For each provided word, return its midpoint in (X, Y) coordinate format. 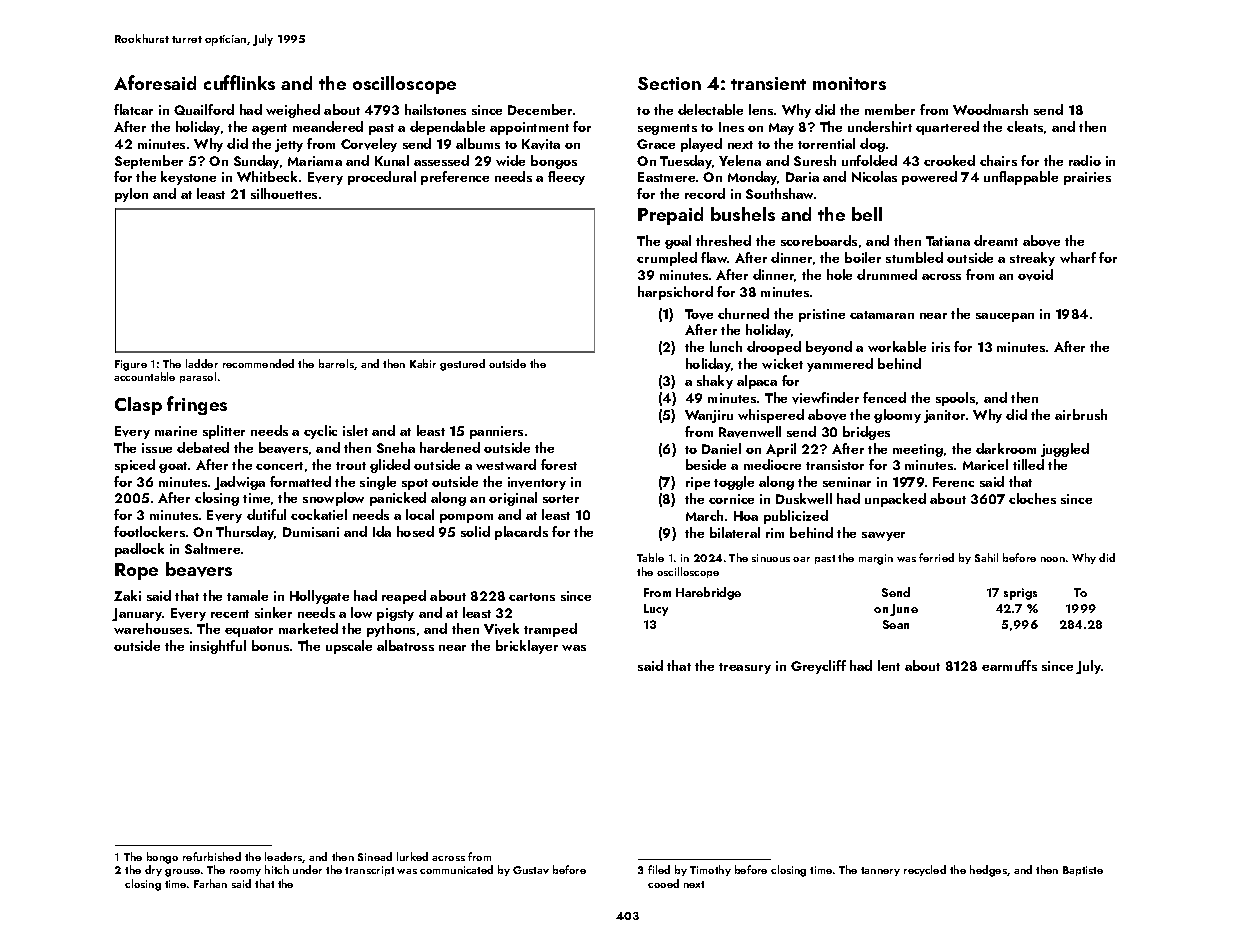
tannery (880, 871)
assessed (441, 160)
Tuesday (686, 162)
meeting (918, 450)
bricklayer (527, 647)
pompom (466, 518)
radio (1085, 160)
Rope (136, 571)
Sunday (256, 162)
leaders (284, 857)
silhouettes (284, 193)
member (890, 109)
